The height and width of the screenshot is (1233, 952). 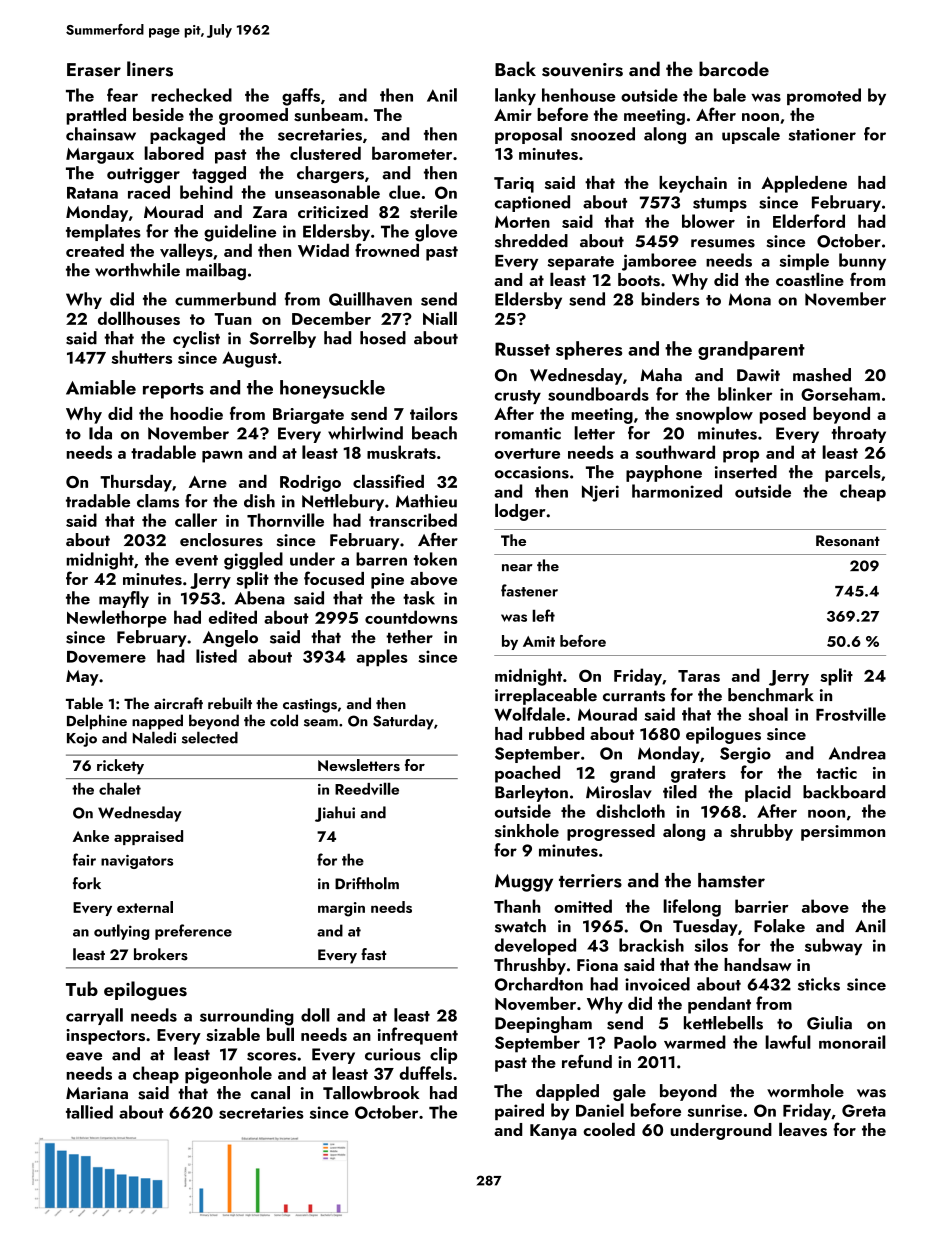 What do you see at coordinates (734, 68) in the screenshot?
I see `barcode` at bounding box center [734, 68].
